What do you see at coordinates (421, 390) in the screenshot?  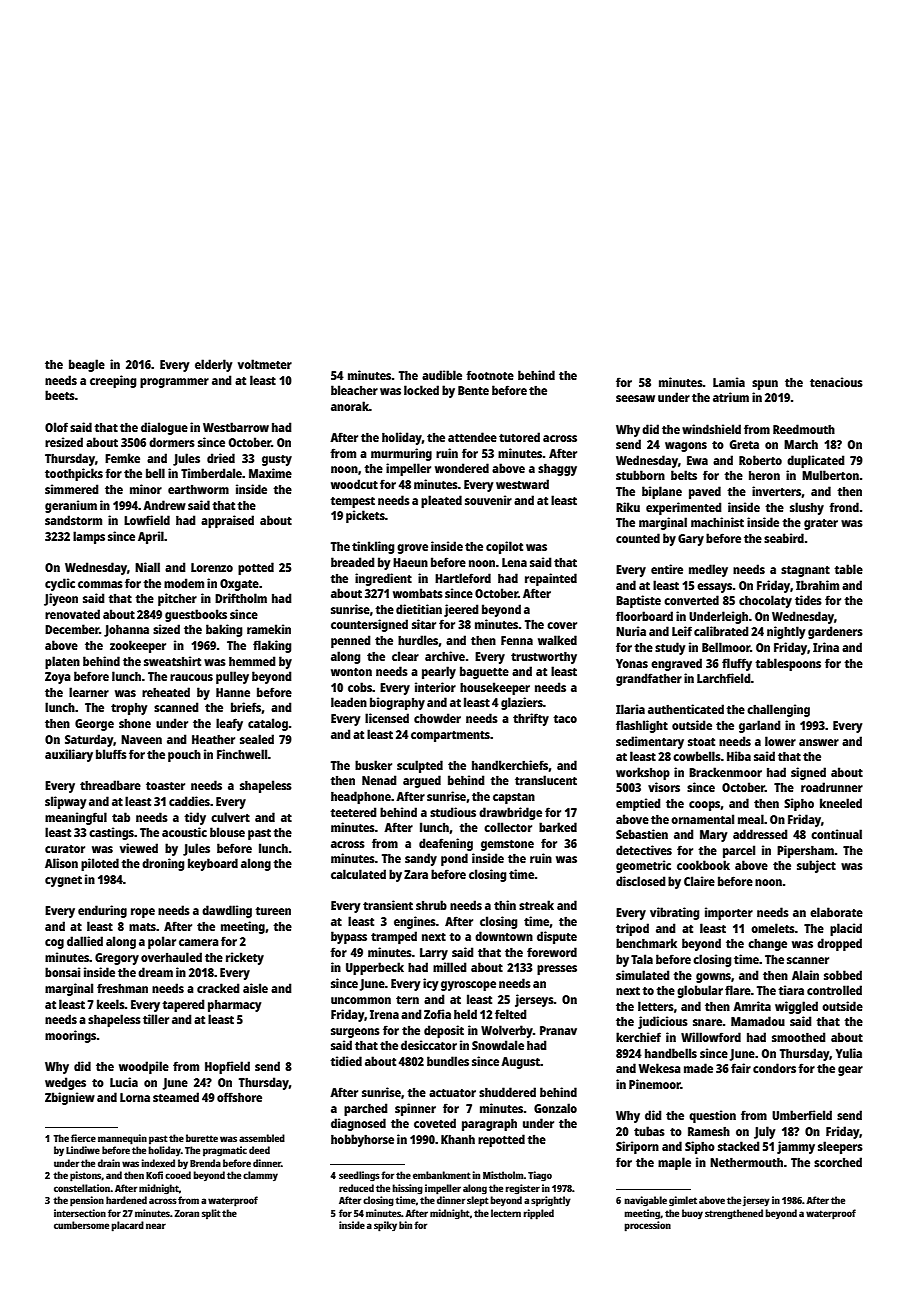 I see `locked` at bounding box center [421, 390].
